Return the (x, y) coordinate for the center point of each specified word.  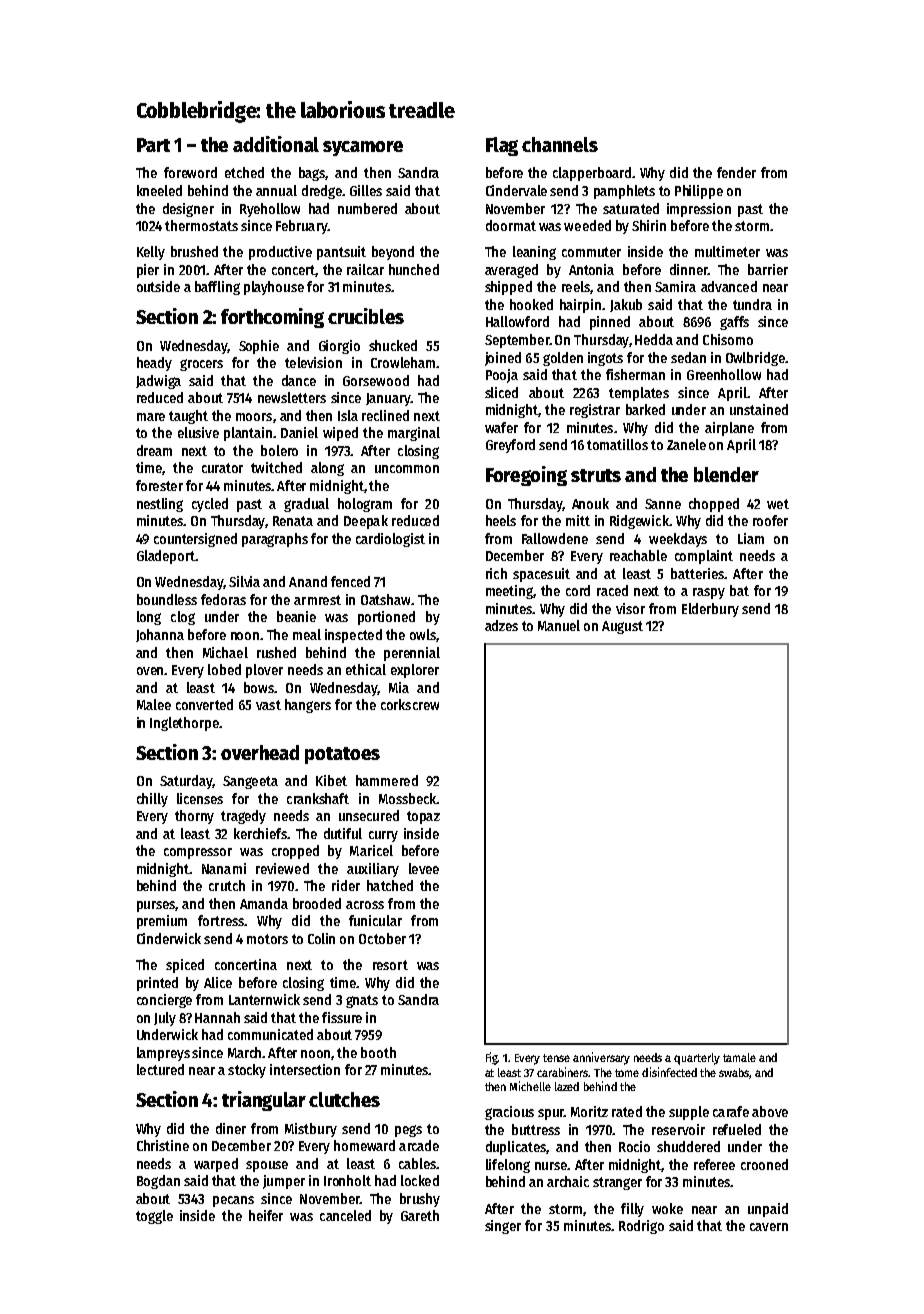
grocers (201, 365)
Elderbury (710, 610)
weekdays (678, 540)
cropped (295, 852)
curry (383, 836)
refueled (737, 1129)
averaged (511, 271)
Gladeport (166, 557)
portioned (386, 618)
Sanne (663, 504)
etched (244, 172)
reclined (385, 415)
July (165, 1019)
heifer (266, 1215)
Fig (492, 1058)
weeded (587, 225)
